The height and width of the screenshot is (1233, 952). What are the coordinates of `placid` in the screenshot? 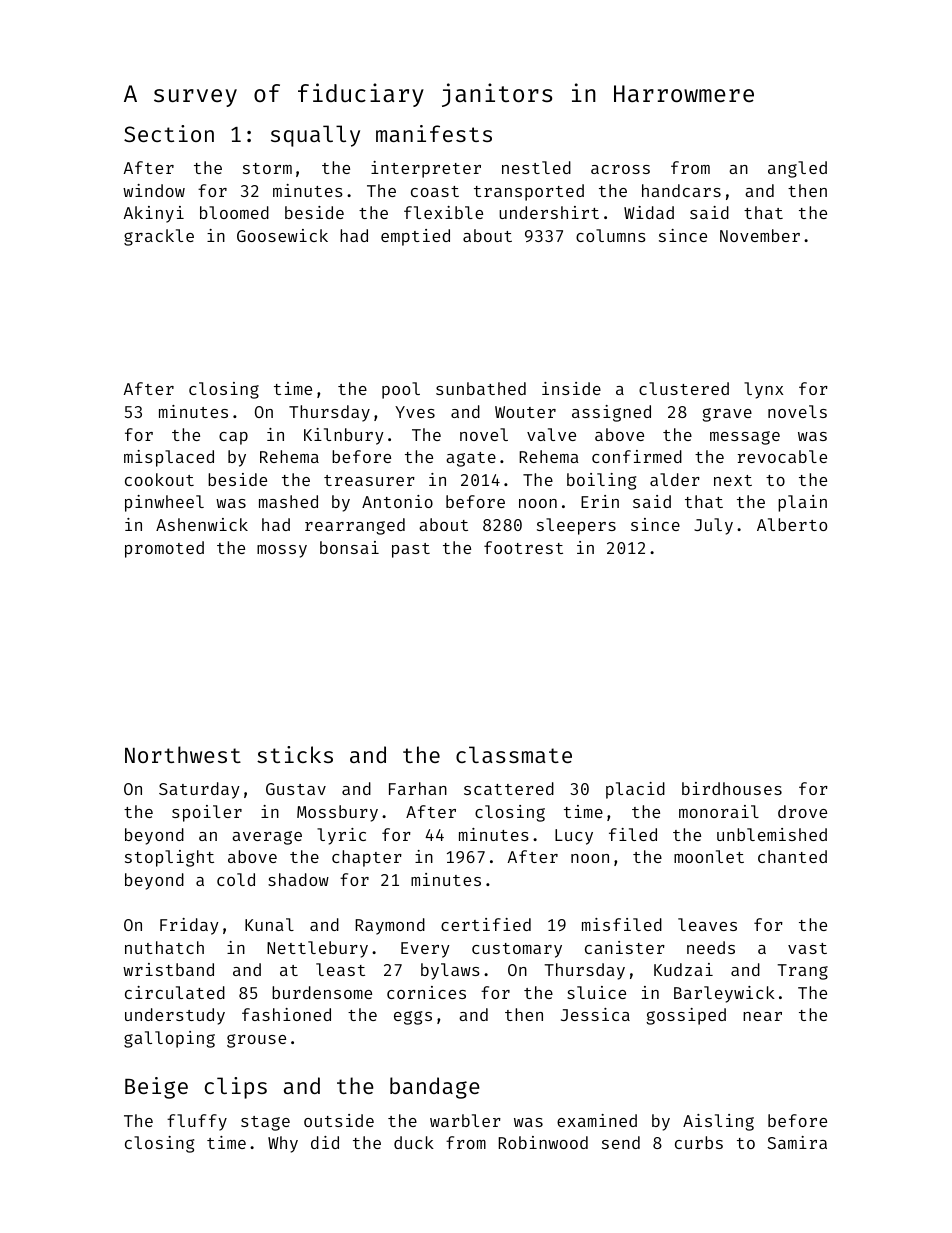 It's located at (635, 790).
